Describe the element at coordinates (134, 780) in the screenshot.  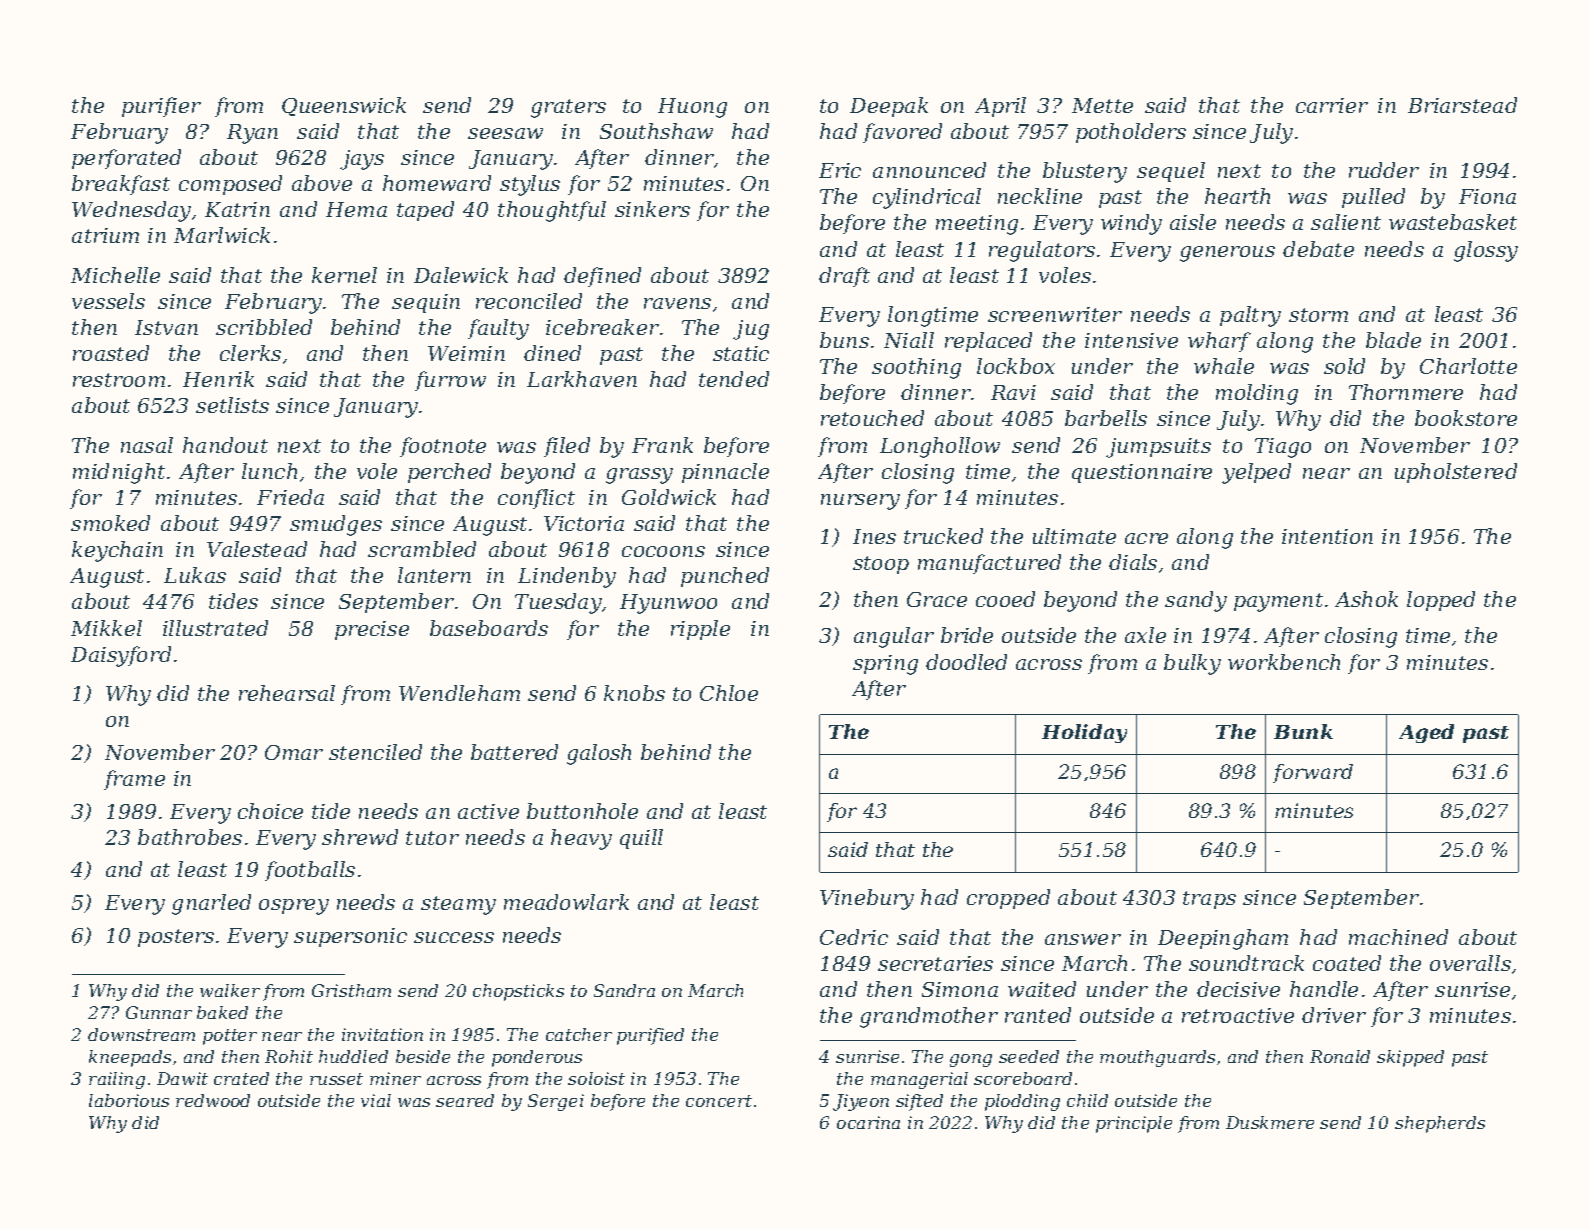
I see `frame` at that location.
